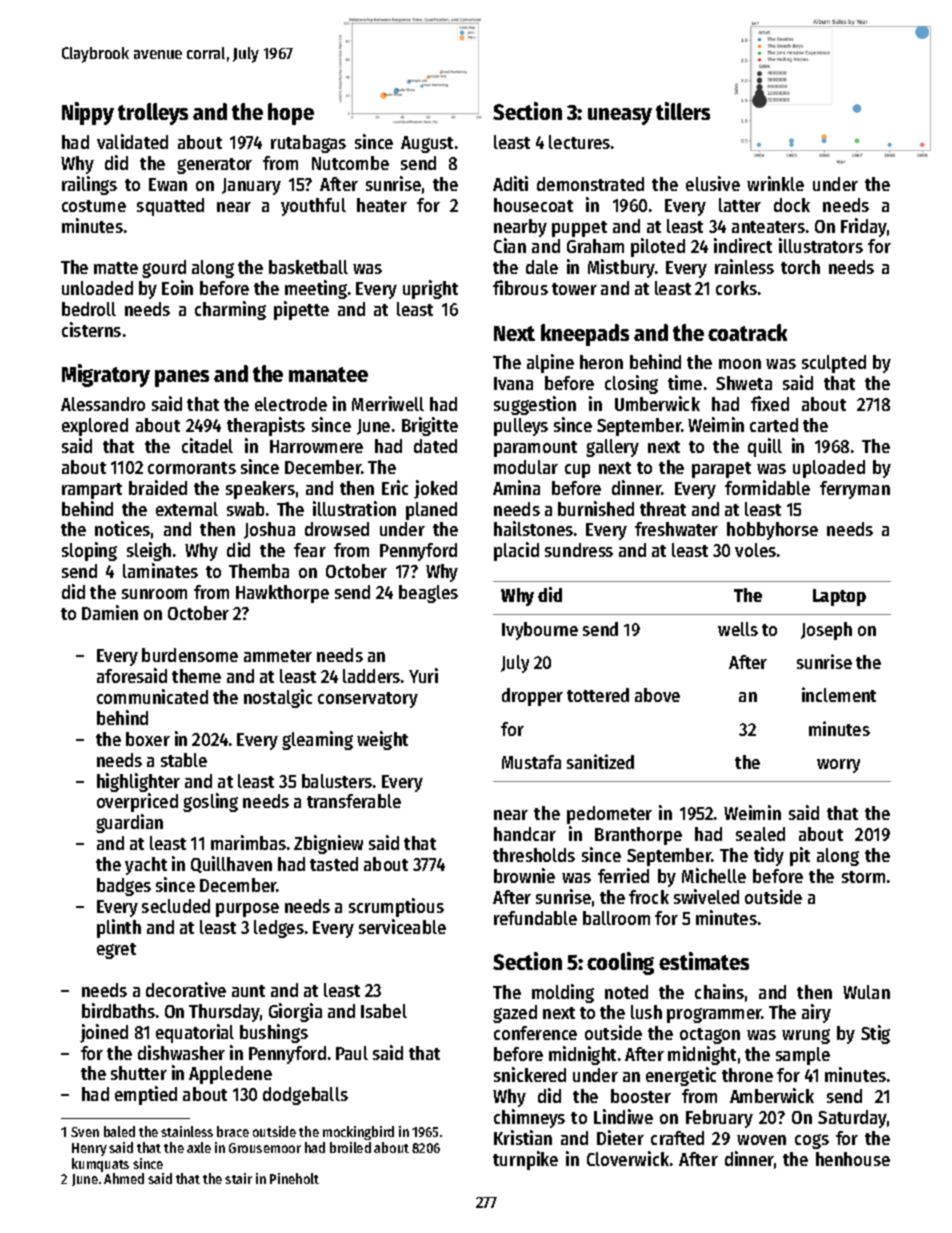  I want to click on corks, so click(736, 288).
